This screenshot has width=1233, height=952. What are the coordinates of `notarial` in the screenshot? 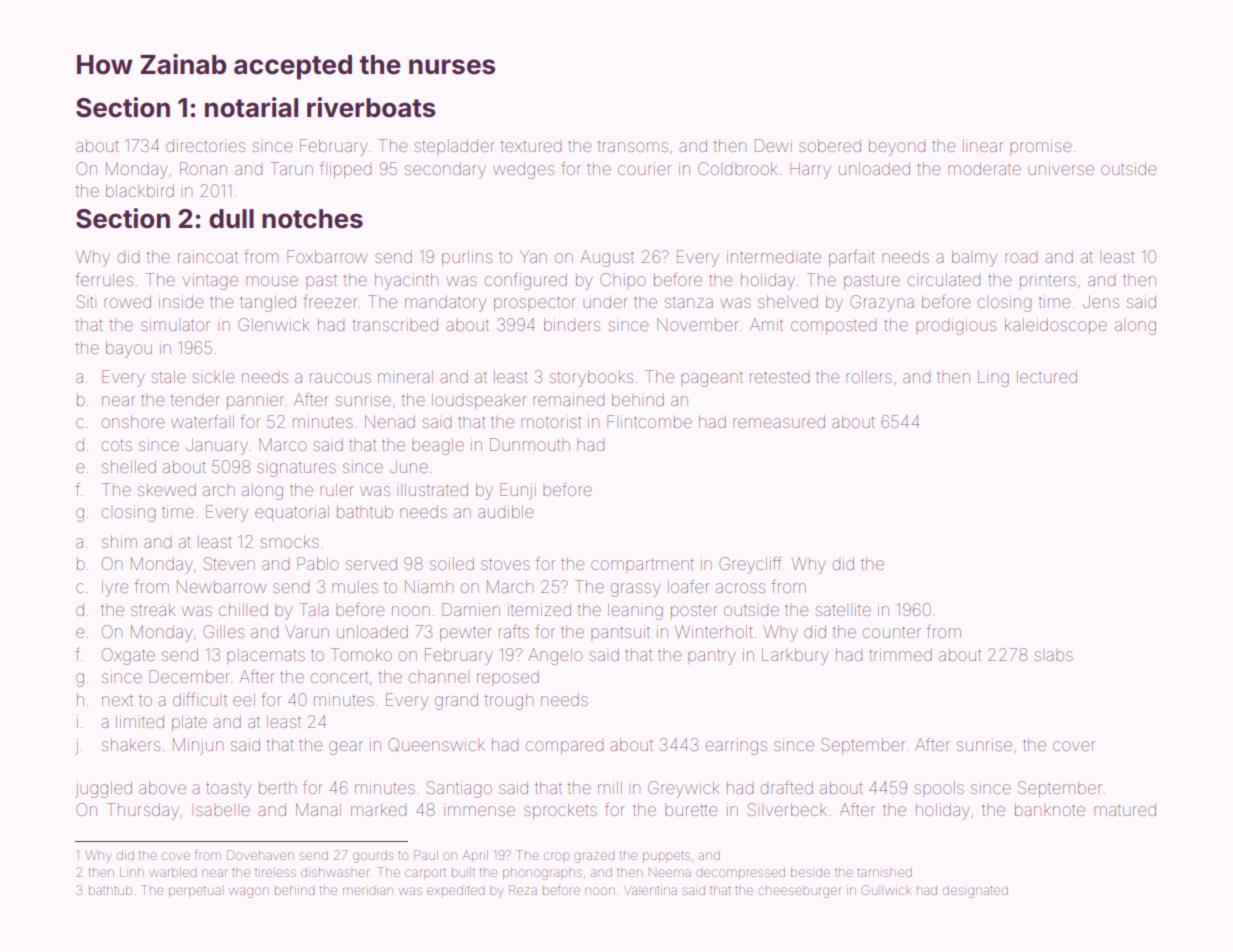 It's located at (251, 107).
